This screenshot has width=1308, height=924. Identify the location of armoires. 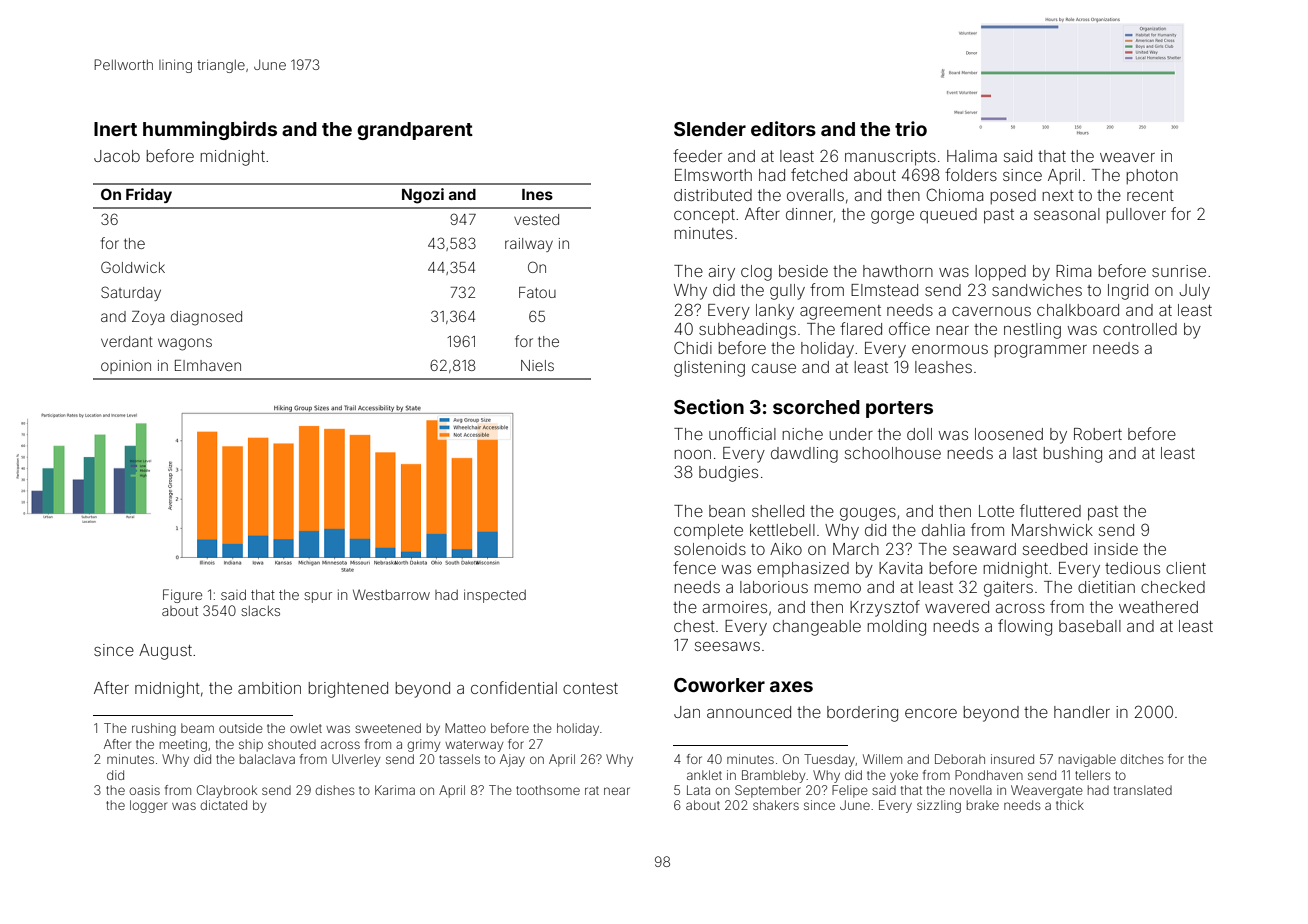
(735, 607).
